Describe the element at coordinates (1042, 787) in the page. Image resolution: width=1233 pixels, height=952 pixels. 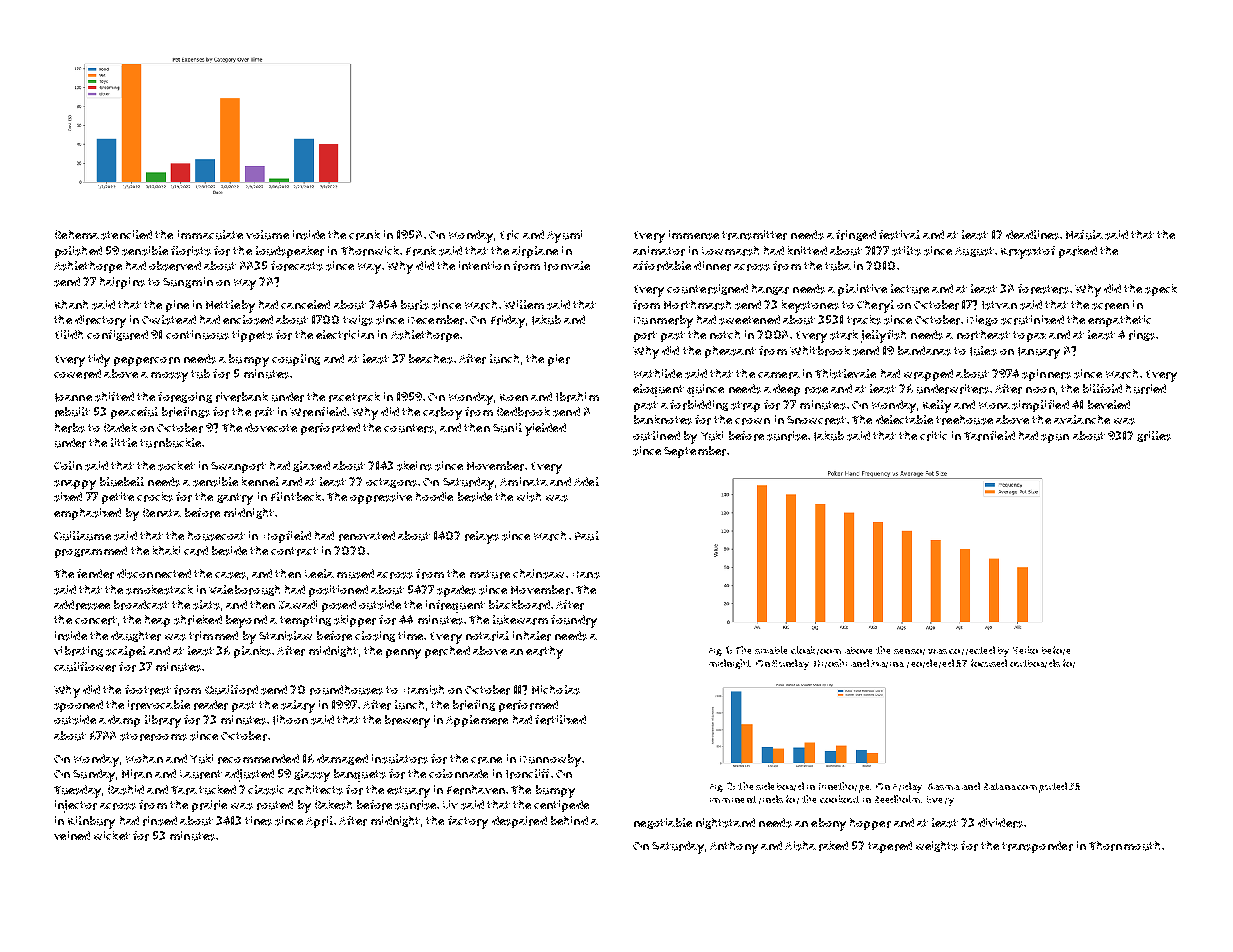
I see `computed` at that location.
